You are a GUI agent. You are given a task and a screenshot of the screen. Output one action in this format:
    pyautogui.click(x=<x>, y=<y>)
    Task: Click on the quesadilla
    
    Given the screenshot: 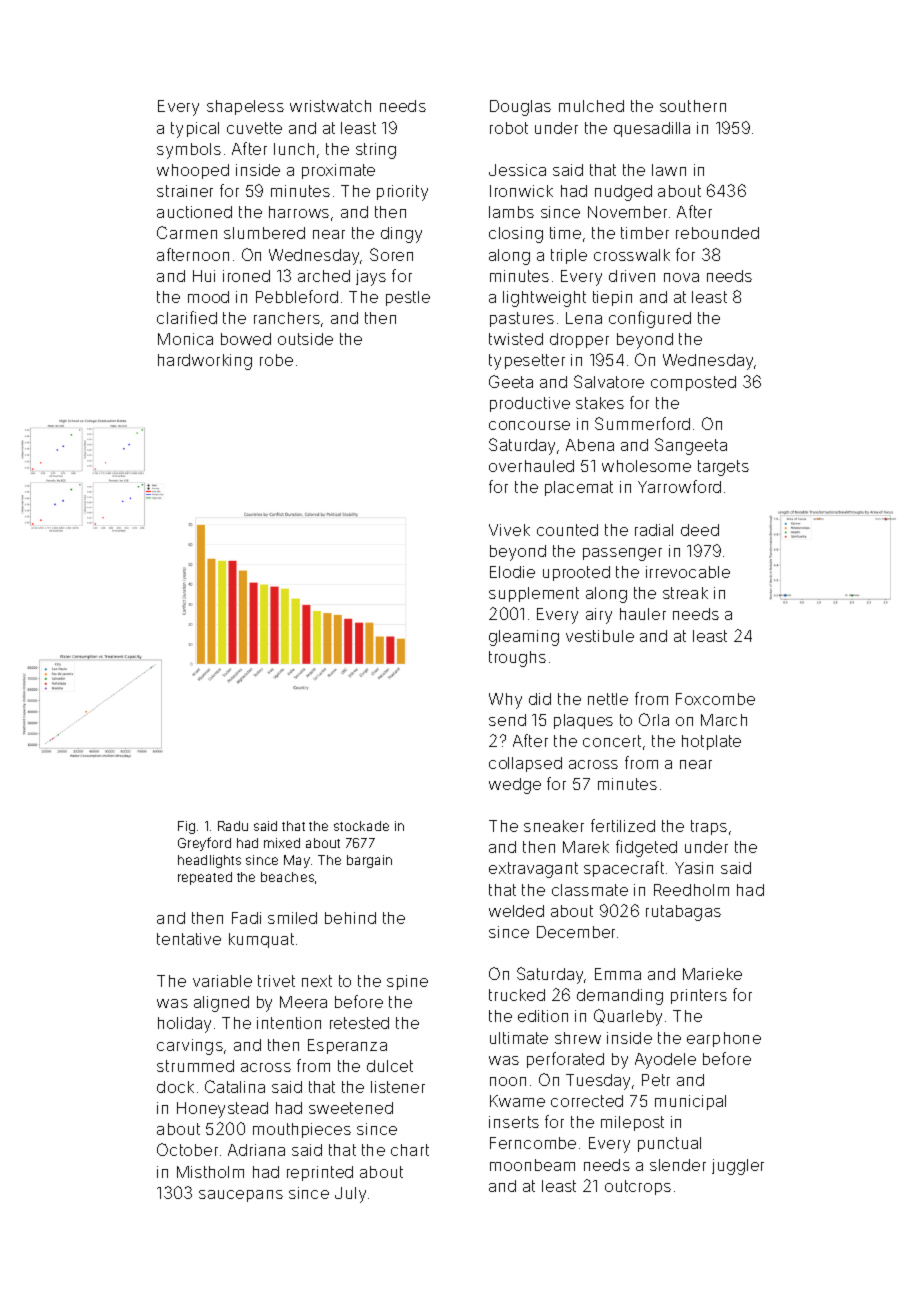 What is the action you would take?
    pyautogui.click(x=652, y=129)
